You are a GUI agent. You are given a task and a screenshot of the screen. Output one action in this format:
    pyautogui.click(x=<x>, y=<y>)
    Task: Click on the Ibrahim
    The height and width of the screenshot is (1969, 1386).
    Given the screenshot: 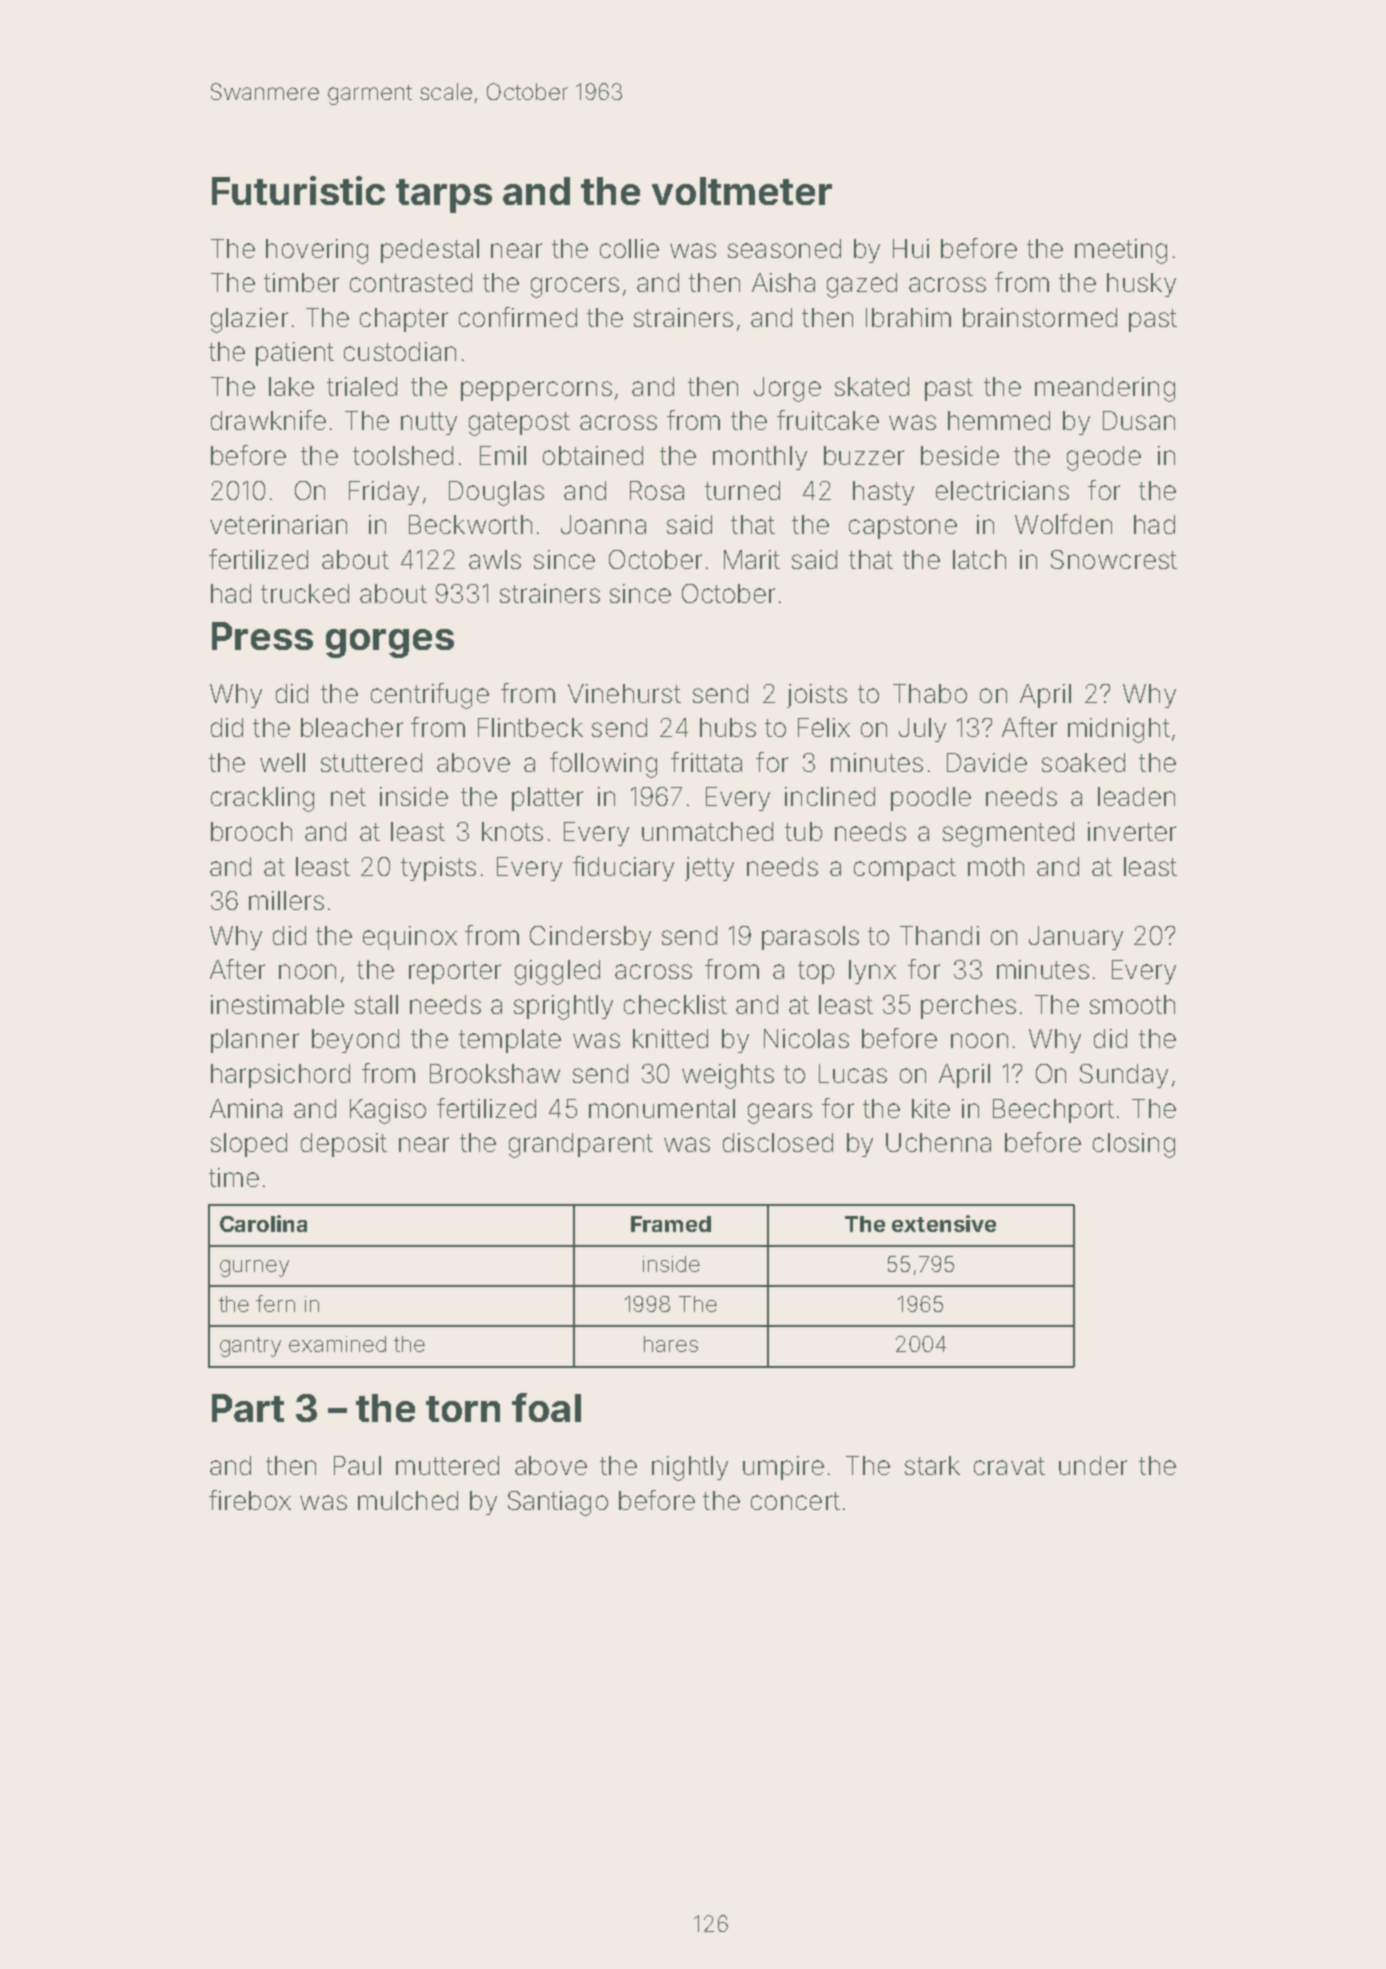 What is the action you would take?
    pyautogui.click(x=908, y=317)
